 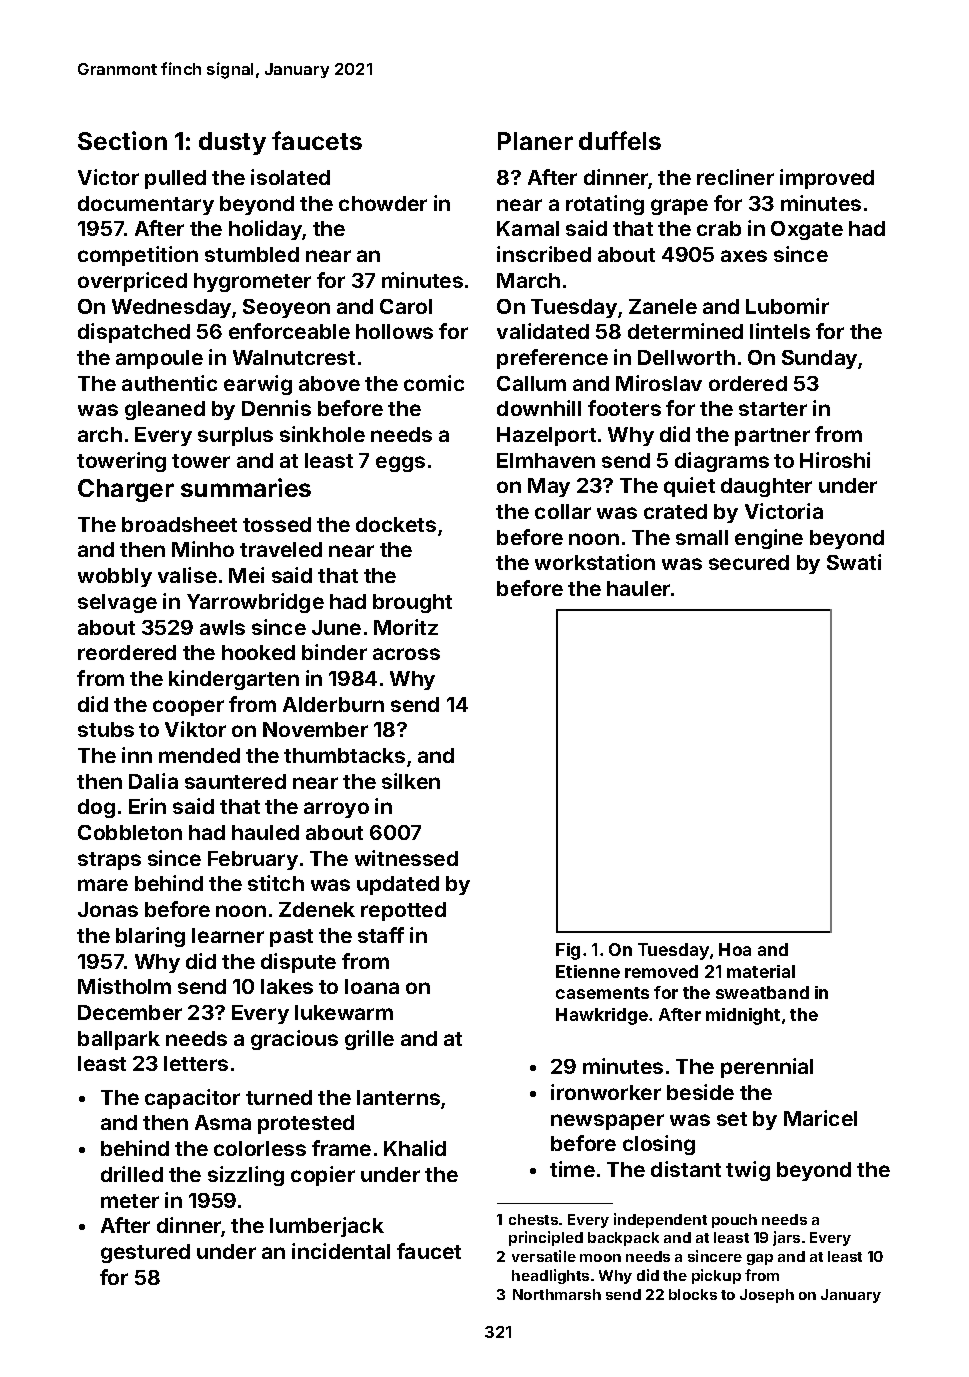 I want to click on material, so click(x=761, y=971).
